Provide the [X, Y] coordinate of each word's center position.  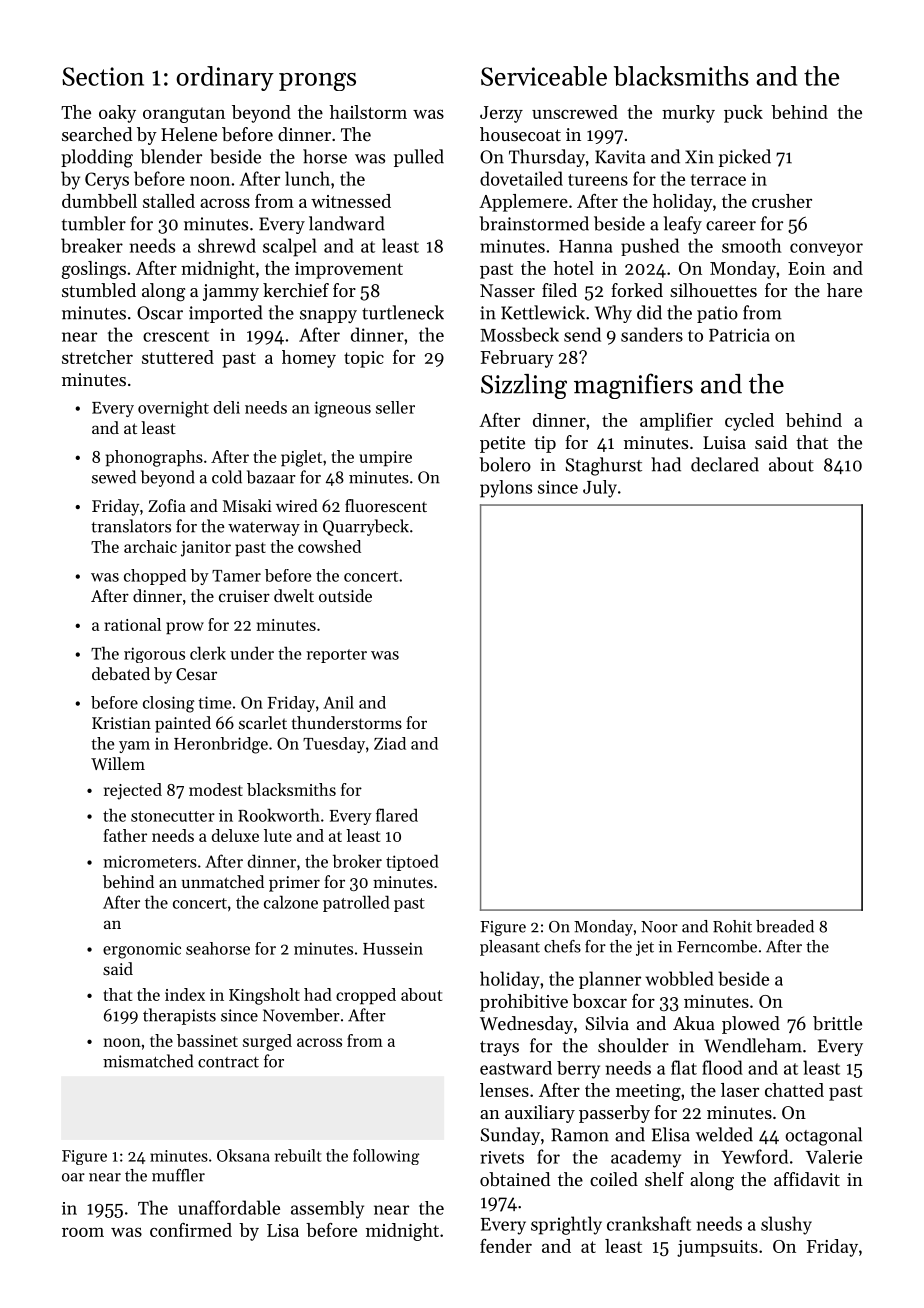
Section [103, 76]
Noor [659, 927]
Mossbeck [519, 334]
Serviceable [544, 76]
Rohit [732, 926]
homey [309, 359]
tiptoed [412, 862]
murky [688, 114]
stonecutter [173, 816]
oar [73, 1177]
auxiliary [540, 1114]
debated [121, 673]
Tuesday [334, 745]
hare [844, 290]
